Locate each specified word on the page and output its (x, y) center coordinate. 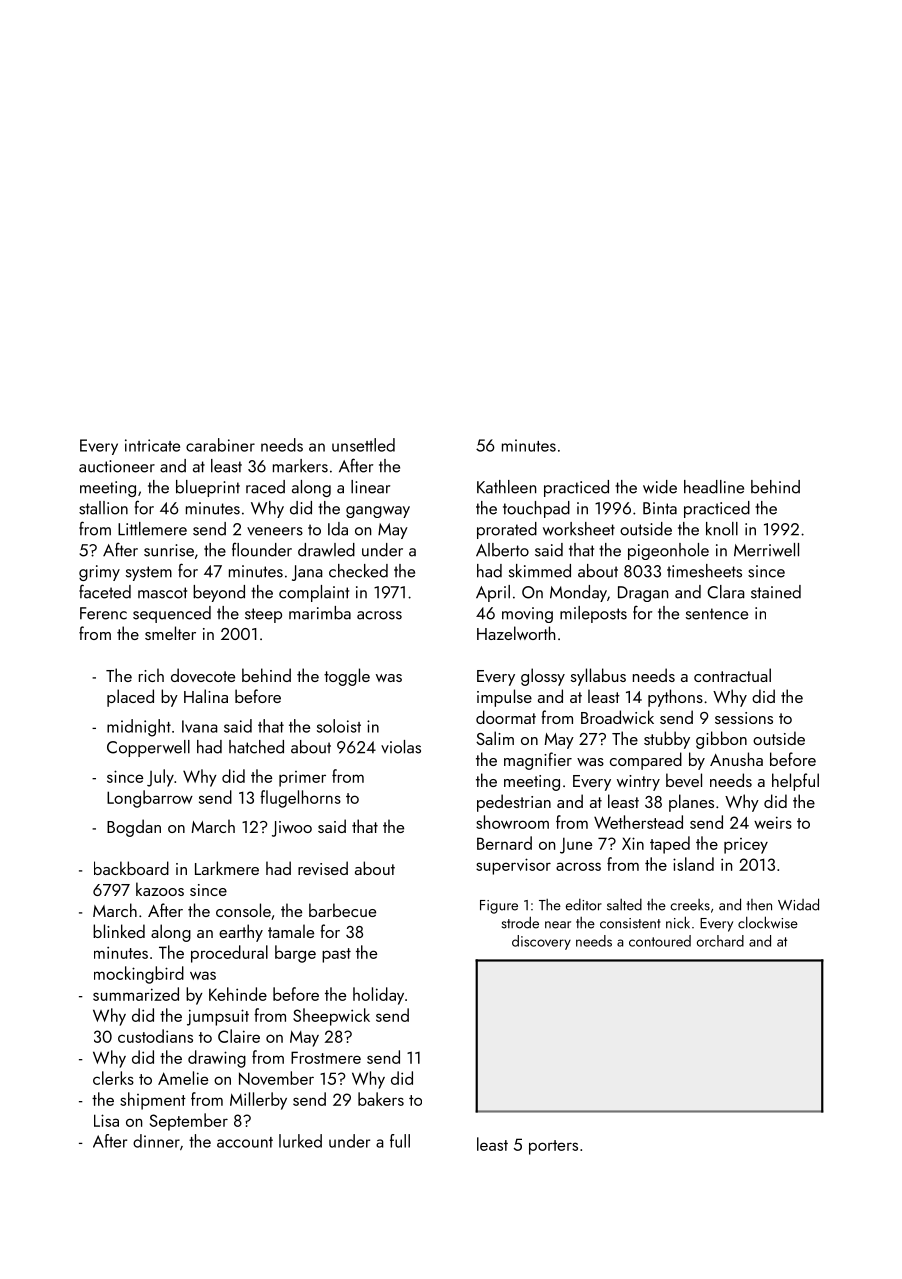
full (400, 1141)
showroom (512, 822)
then (759, 905)
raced (265, 487)
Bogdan (134, 828)
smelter (170, 633)
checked (358, 571)
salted (624, 905)
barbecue (342, 910)
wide (660, 487)
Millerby (258, 1101)
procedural (229, 954)
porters (553, 1147)
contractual (732, 675)
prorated (507, 530)
